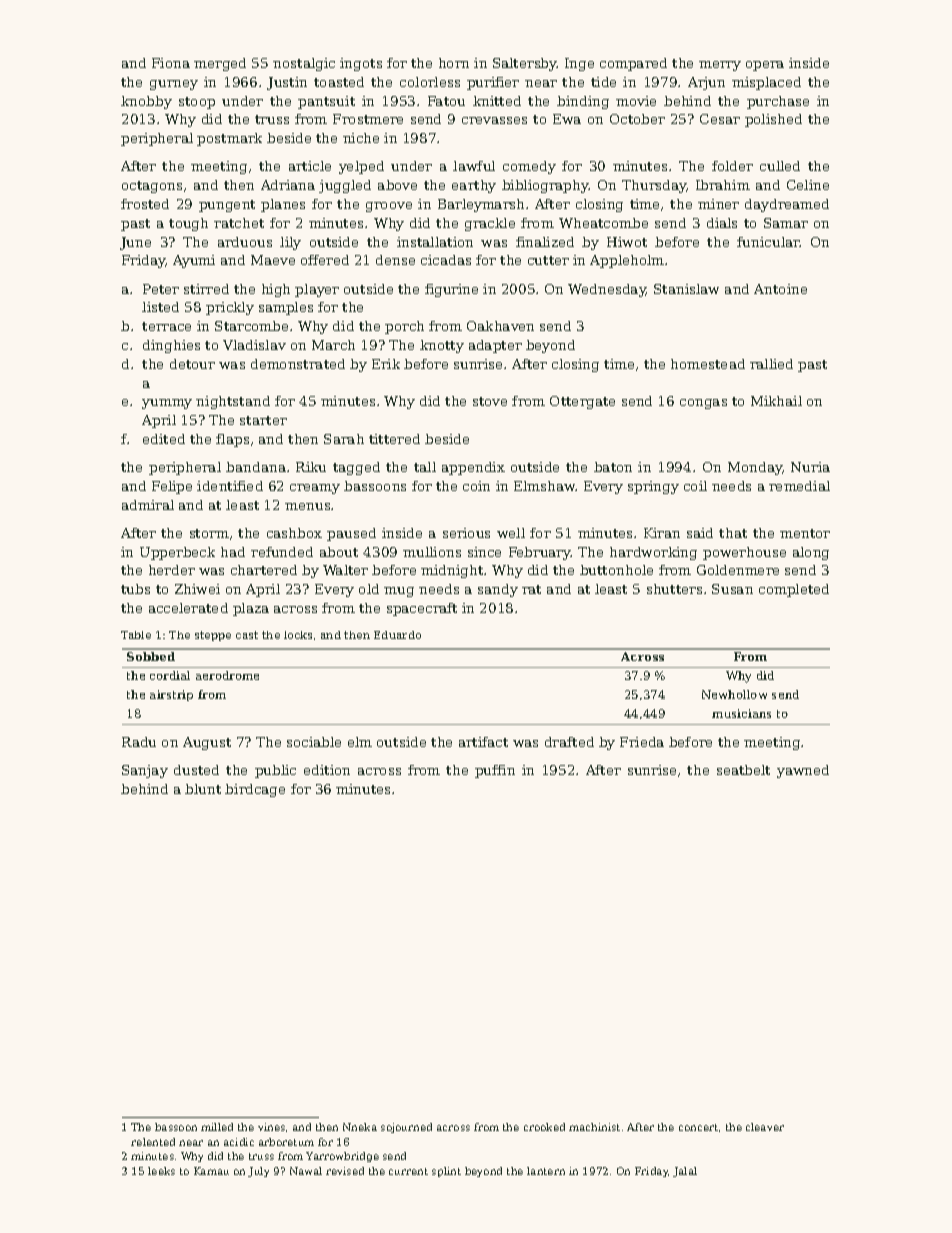 The height and width of the image is (1233, 952). Describe the element at coordinates (765, 66) in the image. I see `opera` at that location.
